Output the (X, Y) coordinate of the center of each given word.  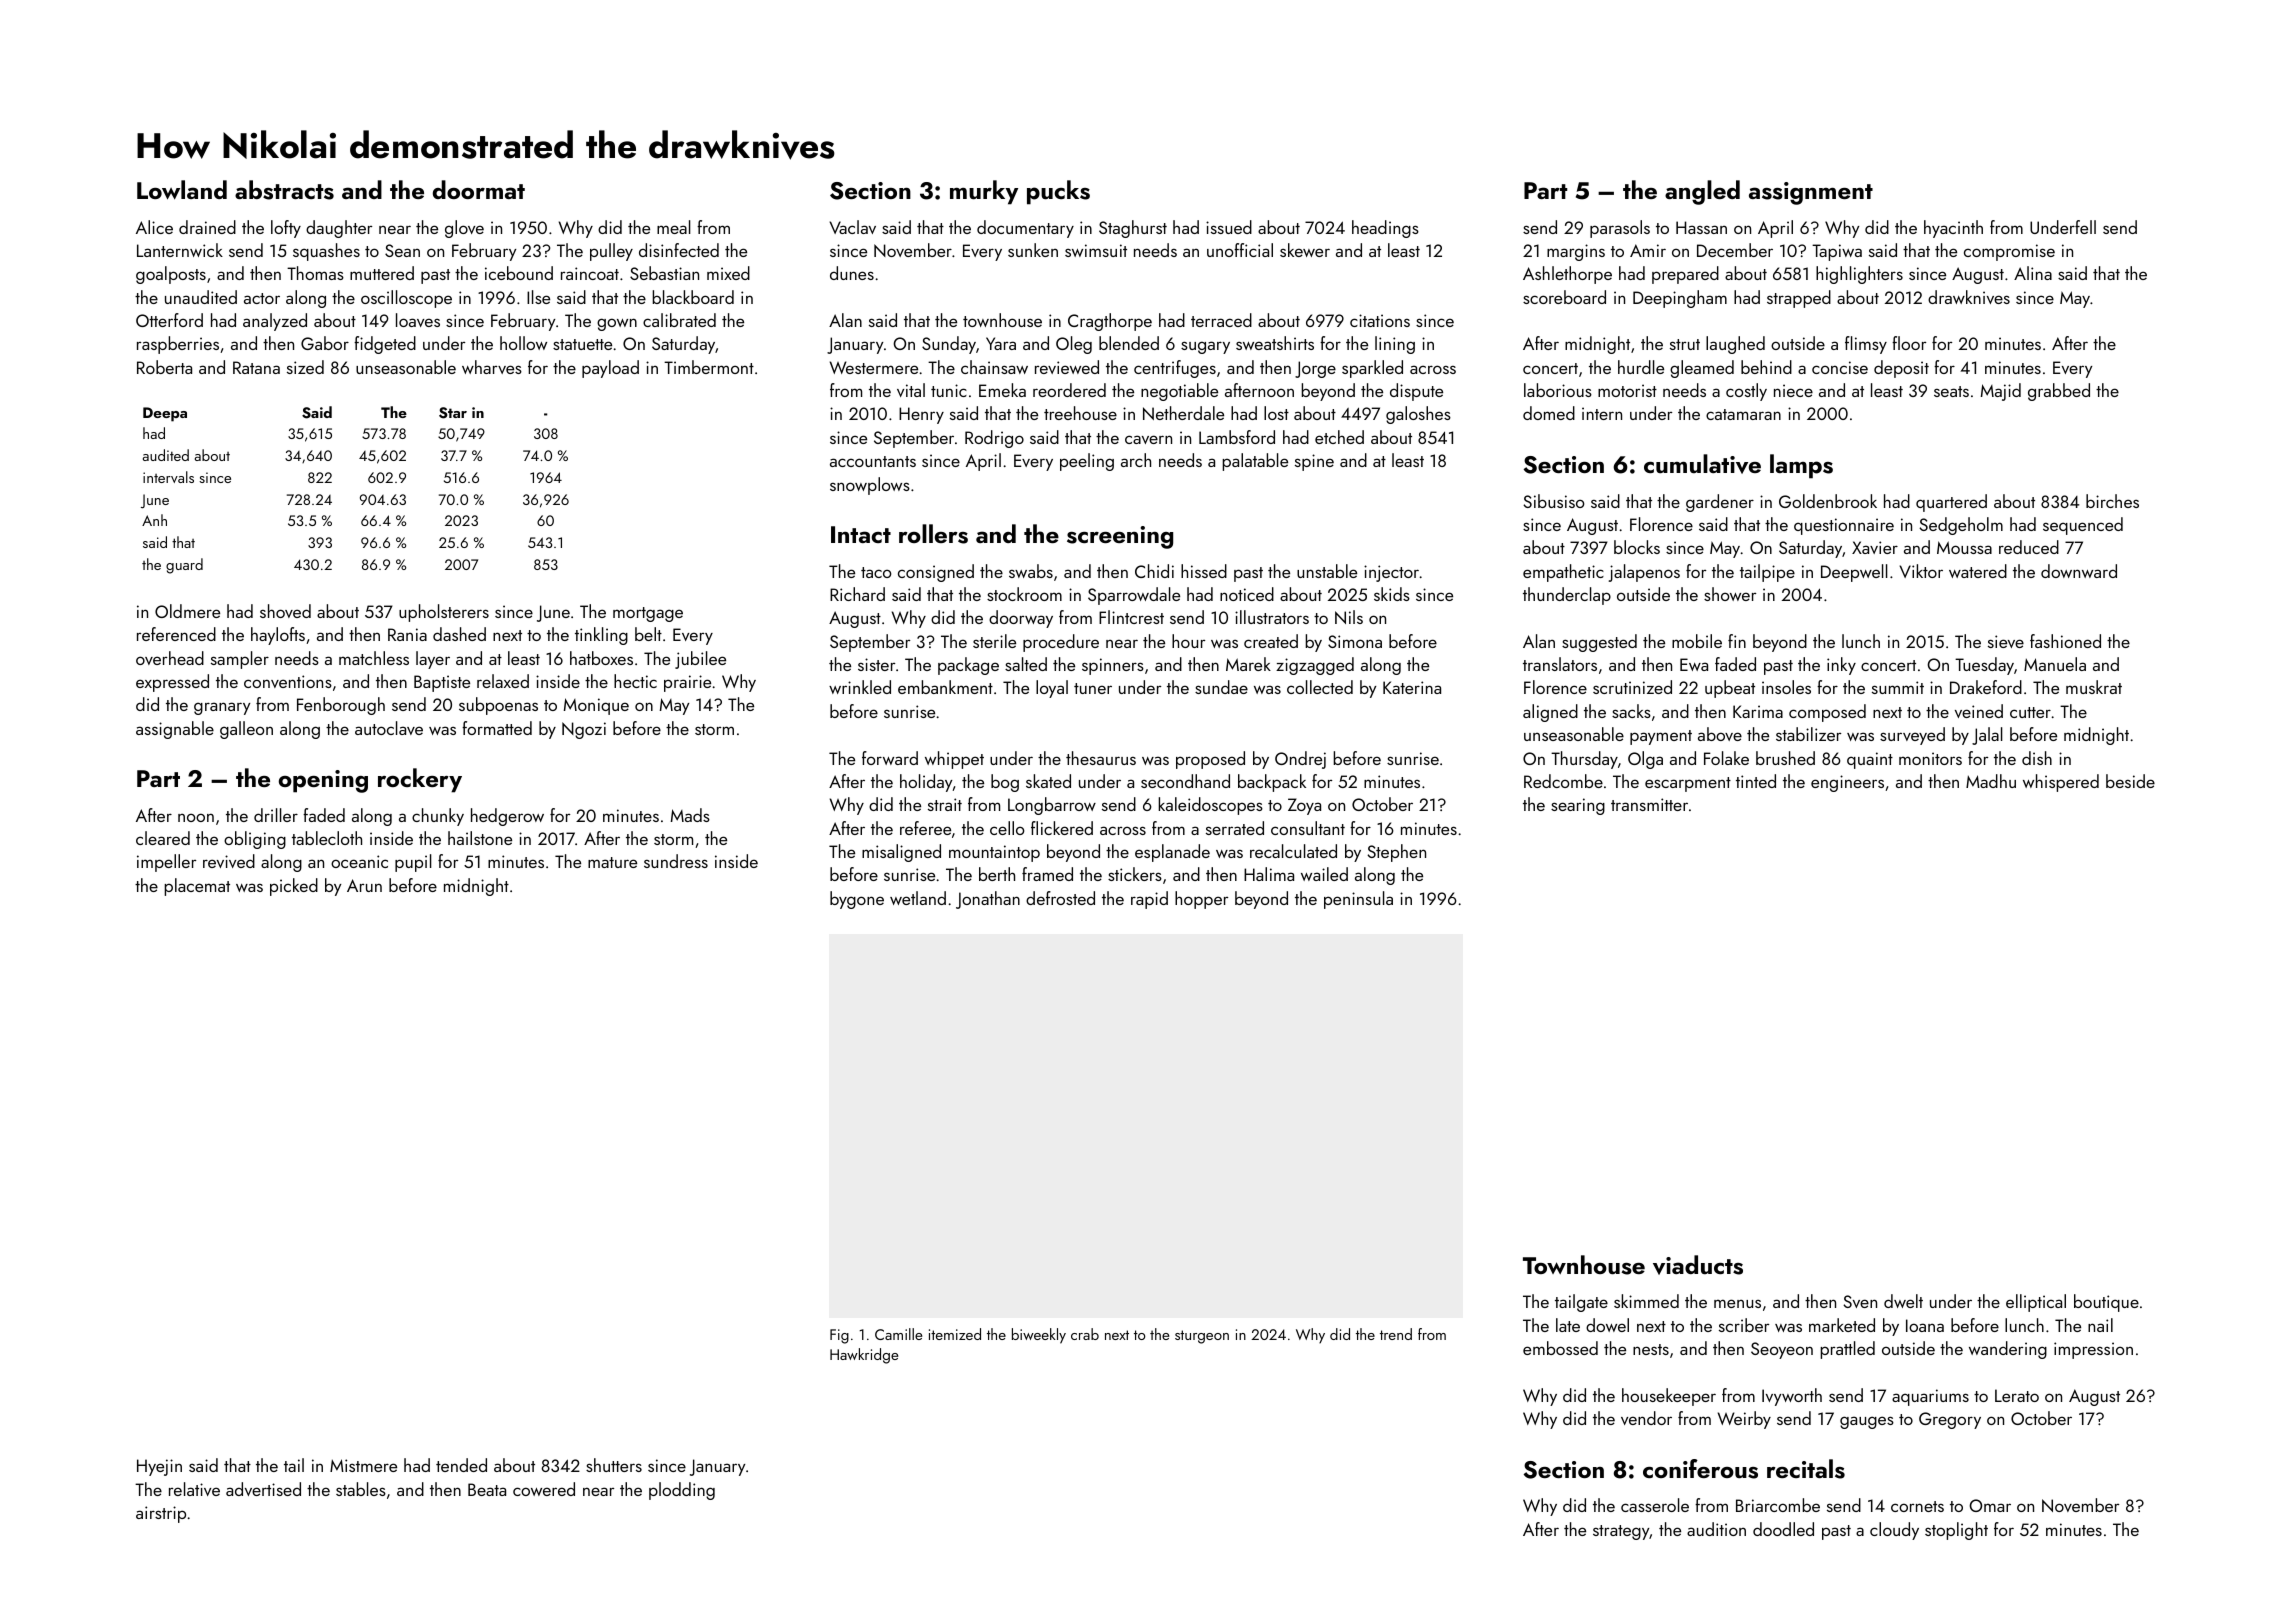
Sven (1860, 1301)
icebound (519, 273)
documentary (1025, 229)
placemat (197, 887)
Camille (898, 1334)
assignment (1811, 193)
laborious (1558, 390)
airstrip (161, 1514)
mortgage (648, 614)
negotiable (1179, 392)
